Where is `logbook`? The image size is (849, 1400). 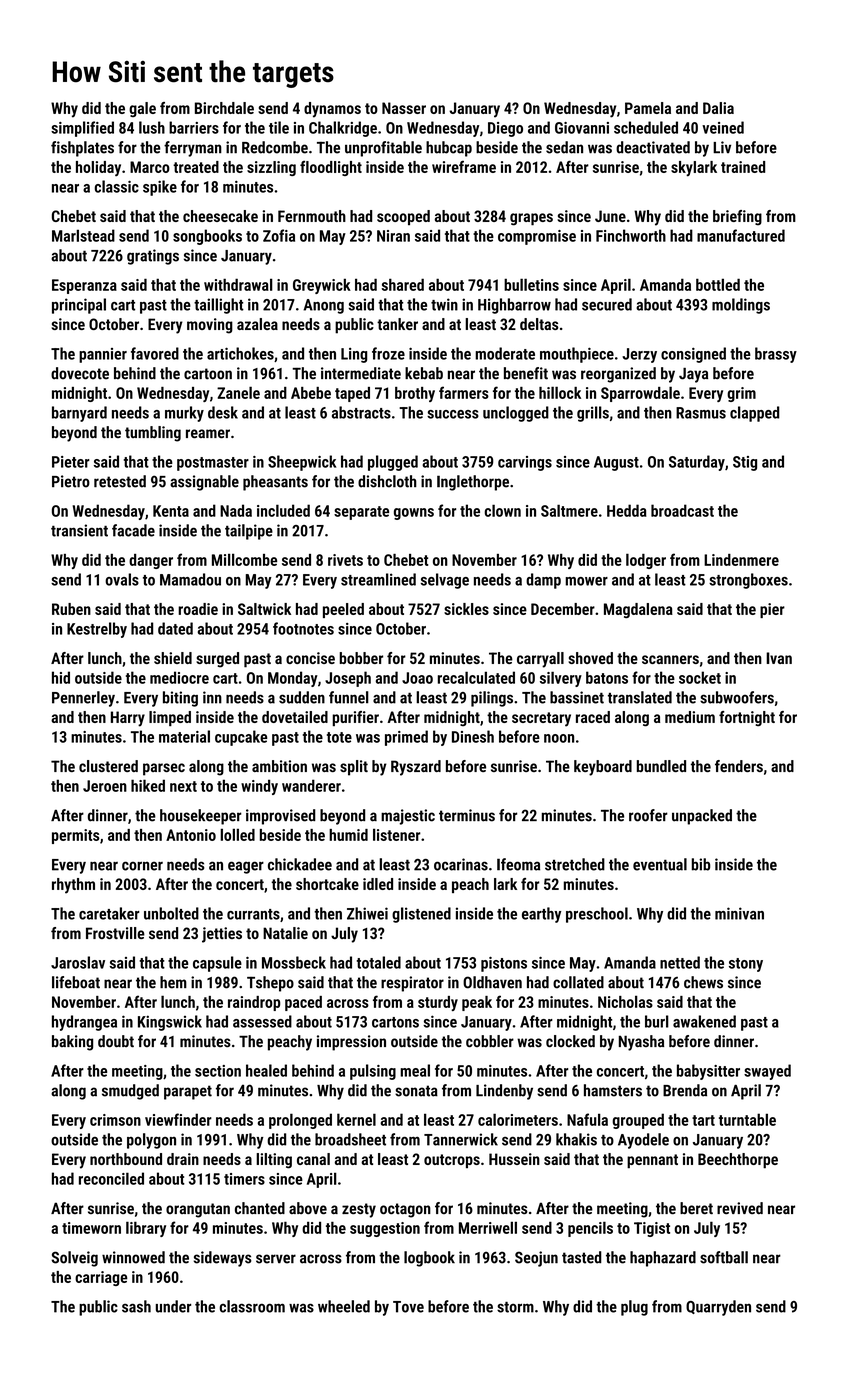
logbook is located at coordinates (429, 1259).
